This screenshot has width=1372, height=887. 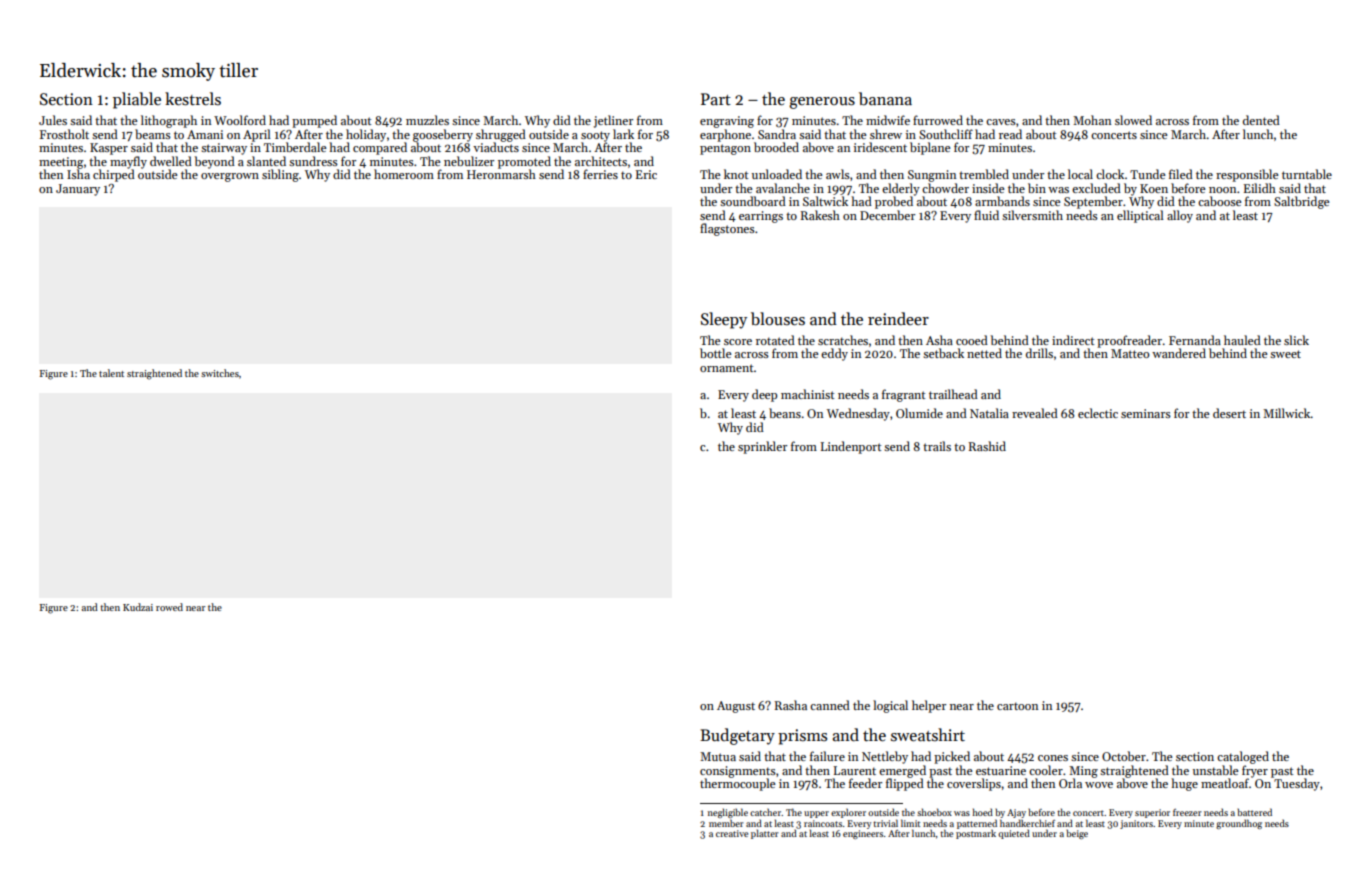 I want to click on Part, so click(x=716, y=99).
